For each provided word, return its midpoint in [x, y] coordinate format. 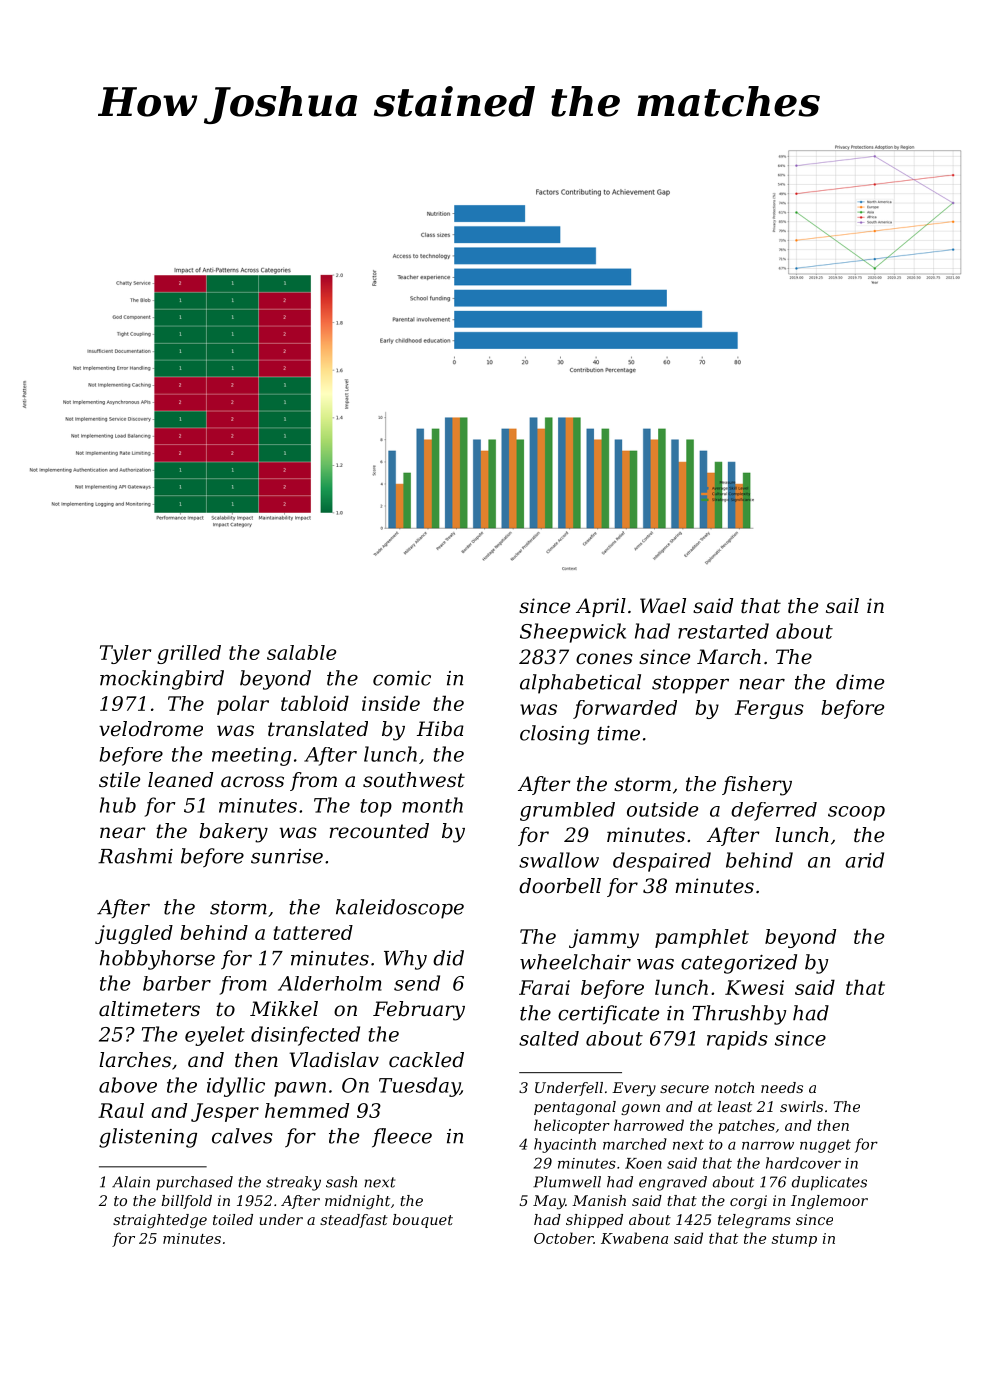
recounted [379, 831]
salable [301, 652]
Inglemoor [829, 1202]
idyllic [236, 1087]
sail [842, 606]
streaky [293, 1183]
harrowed [649, 1125]
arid [864, 860]
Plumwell [567, 1182]
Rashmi [135, 856]
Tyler [125, 654]
